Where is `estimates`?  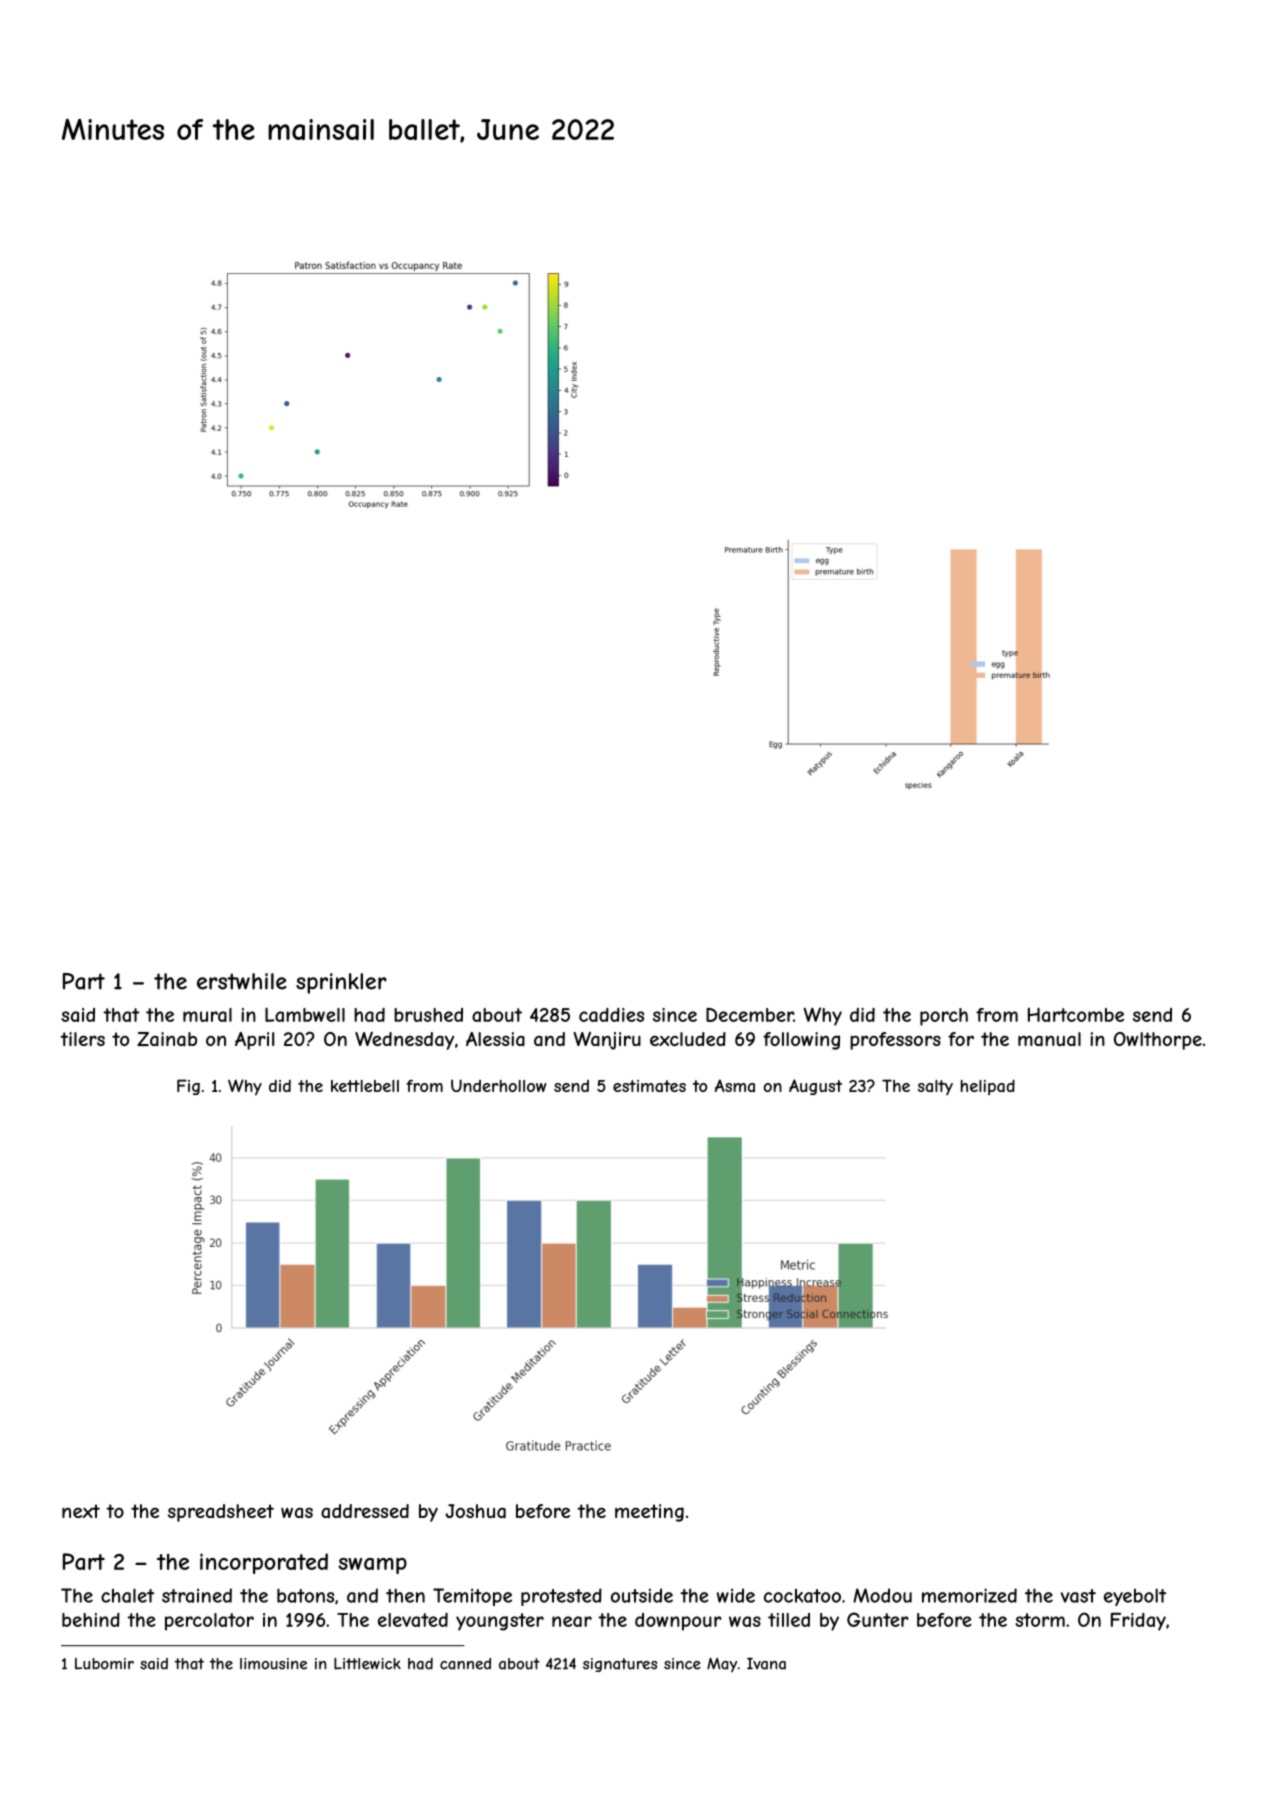 estimates is located at coordinates (649, 1086).
